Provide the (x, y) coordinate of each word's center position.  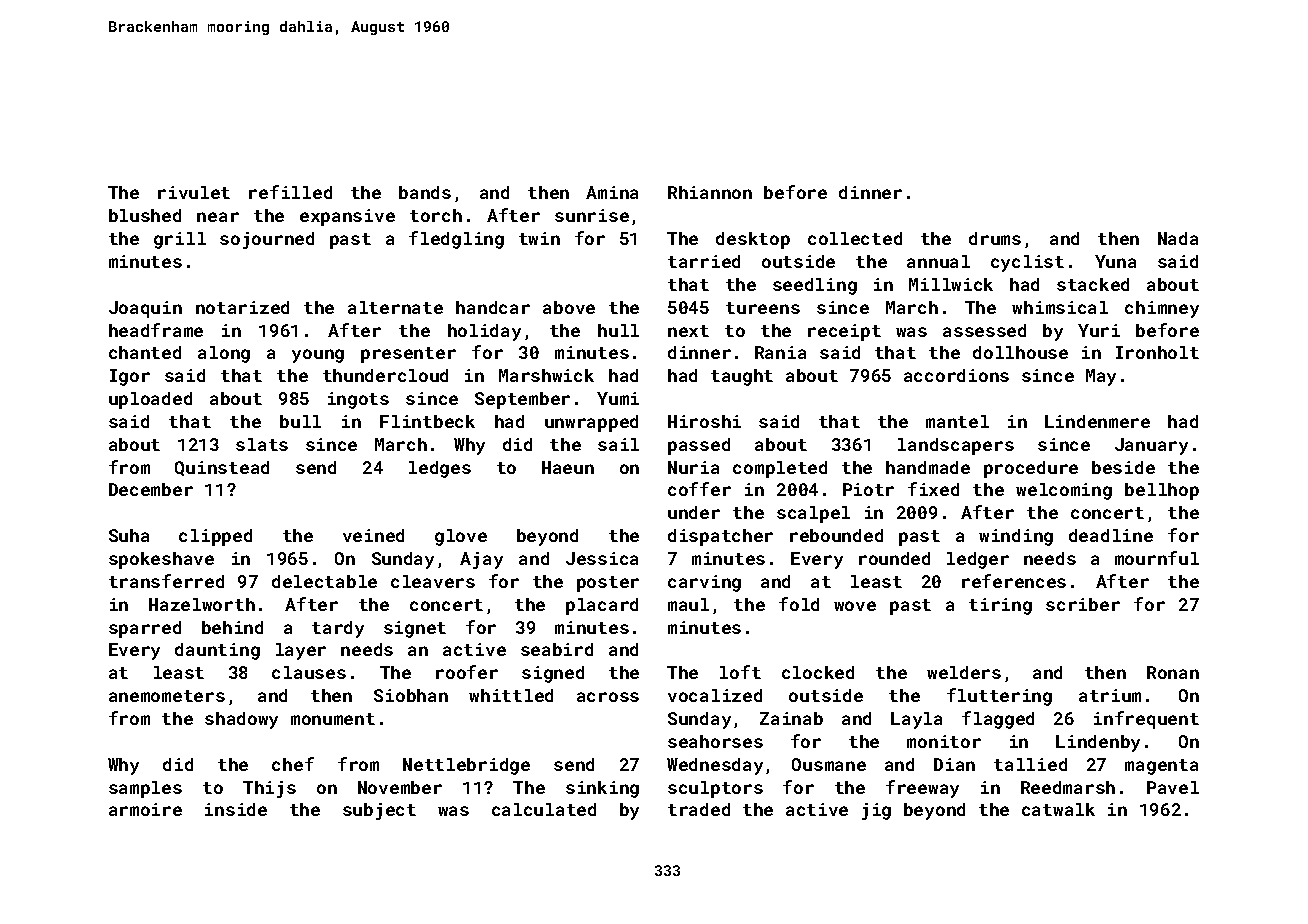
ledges (440, 469)
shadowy (241, 720)
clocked (818, 672)
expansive (347, 217)
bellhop (1162, 491)
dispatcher (720, 537)
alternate (395, 307)
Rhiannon (710, 192)
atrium (1110, 695)
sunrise (592, 215)
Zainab (791, 718)
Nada (1178, 238)
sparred (145, 629)
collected (855, 238)
